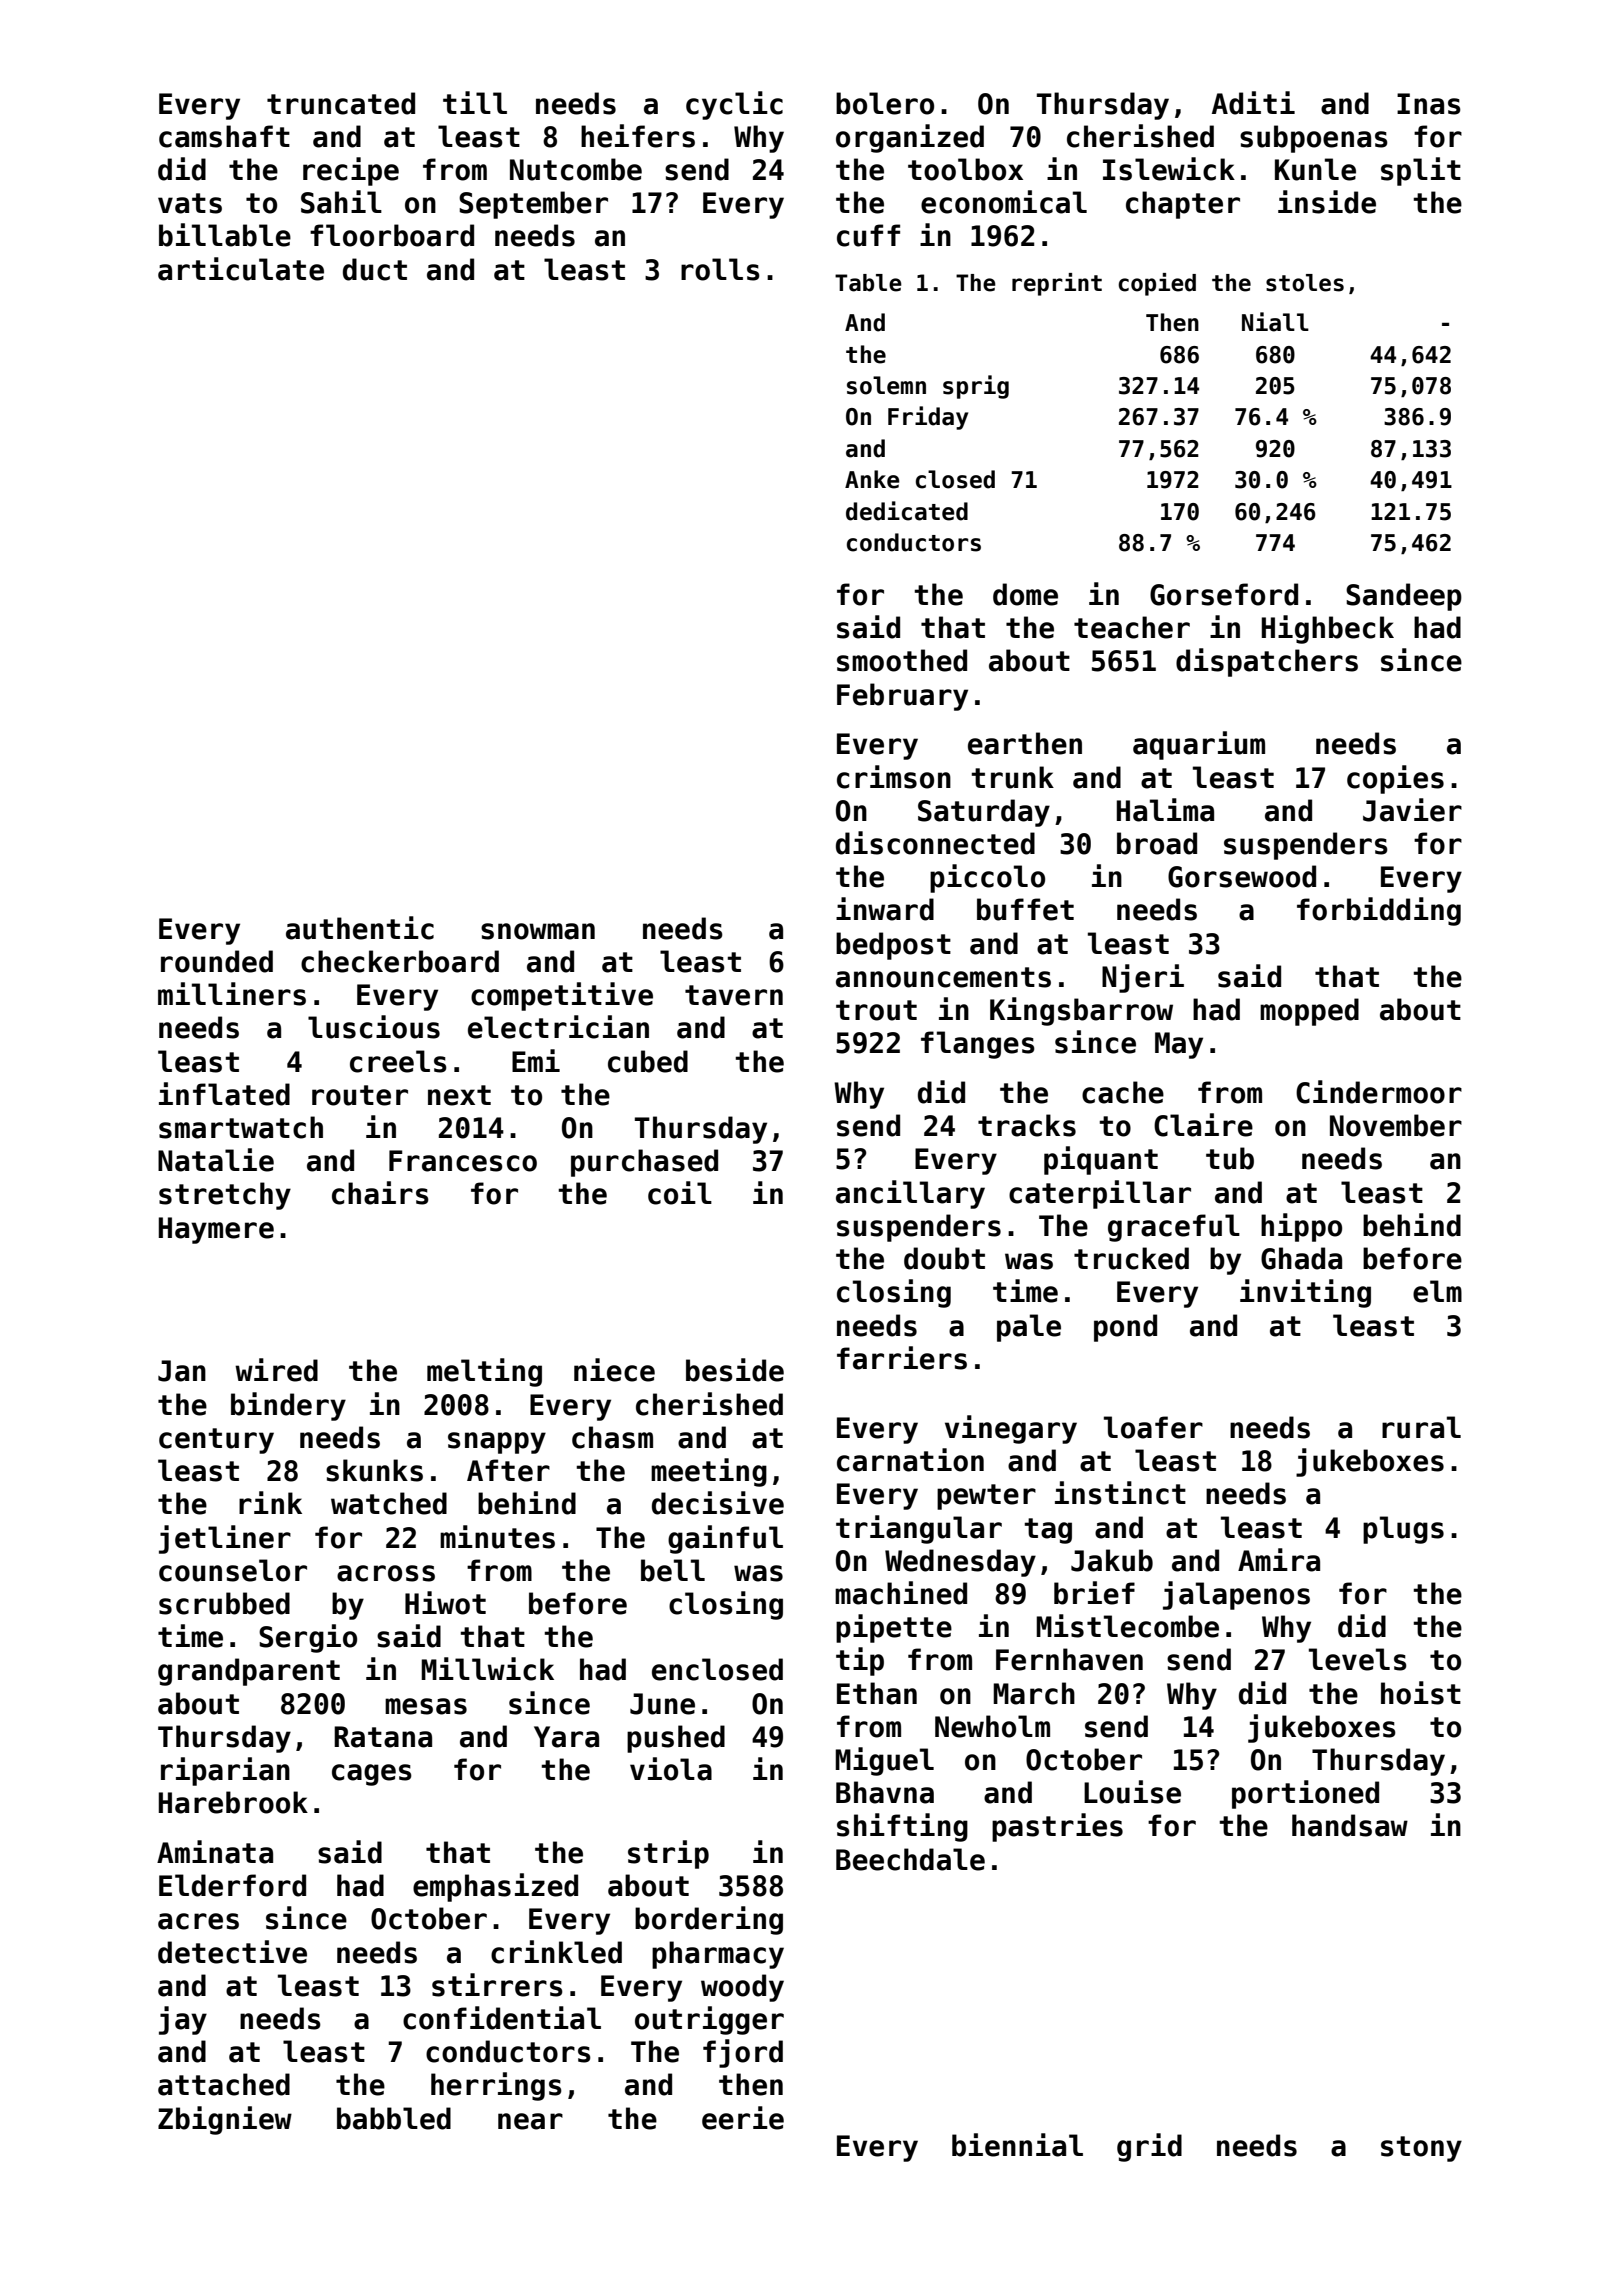 This page has width=1620, height=2292. I want to click on bedpost, so click(893, 946).
